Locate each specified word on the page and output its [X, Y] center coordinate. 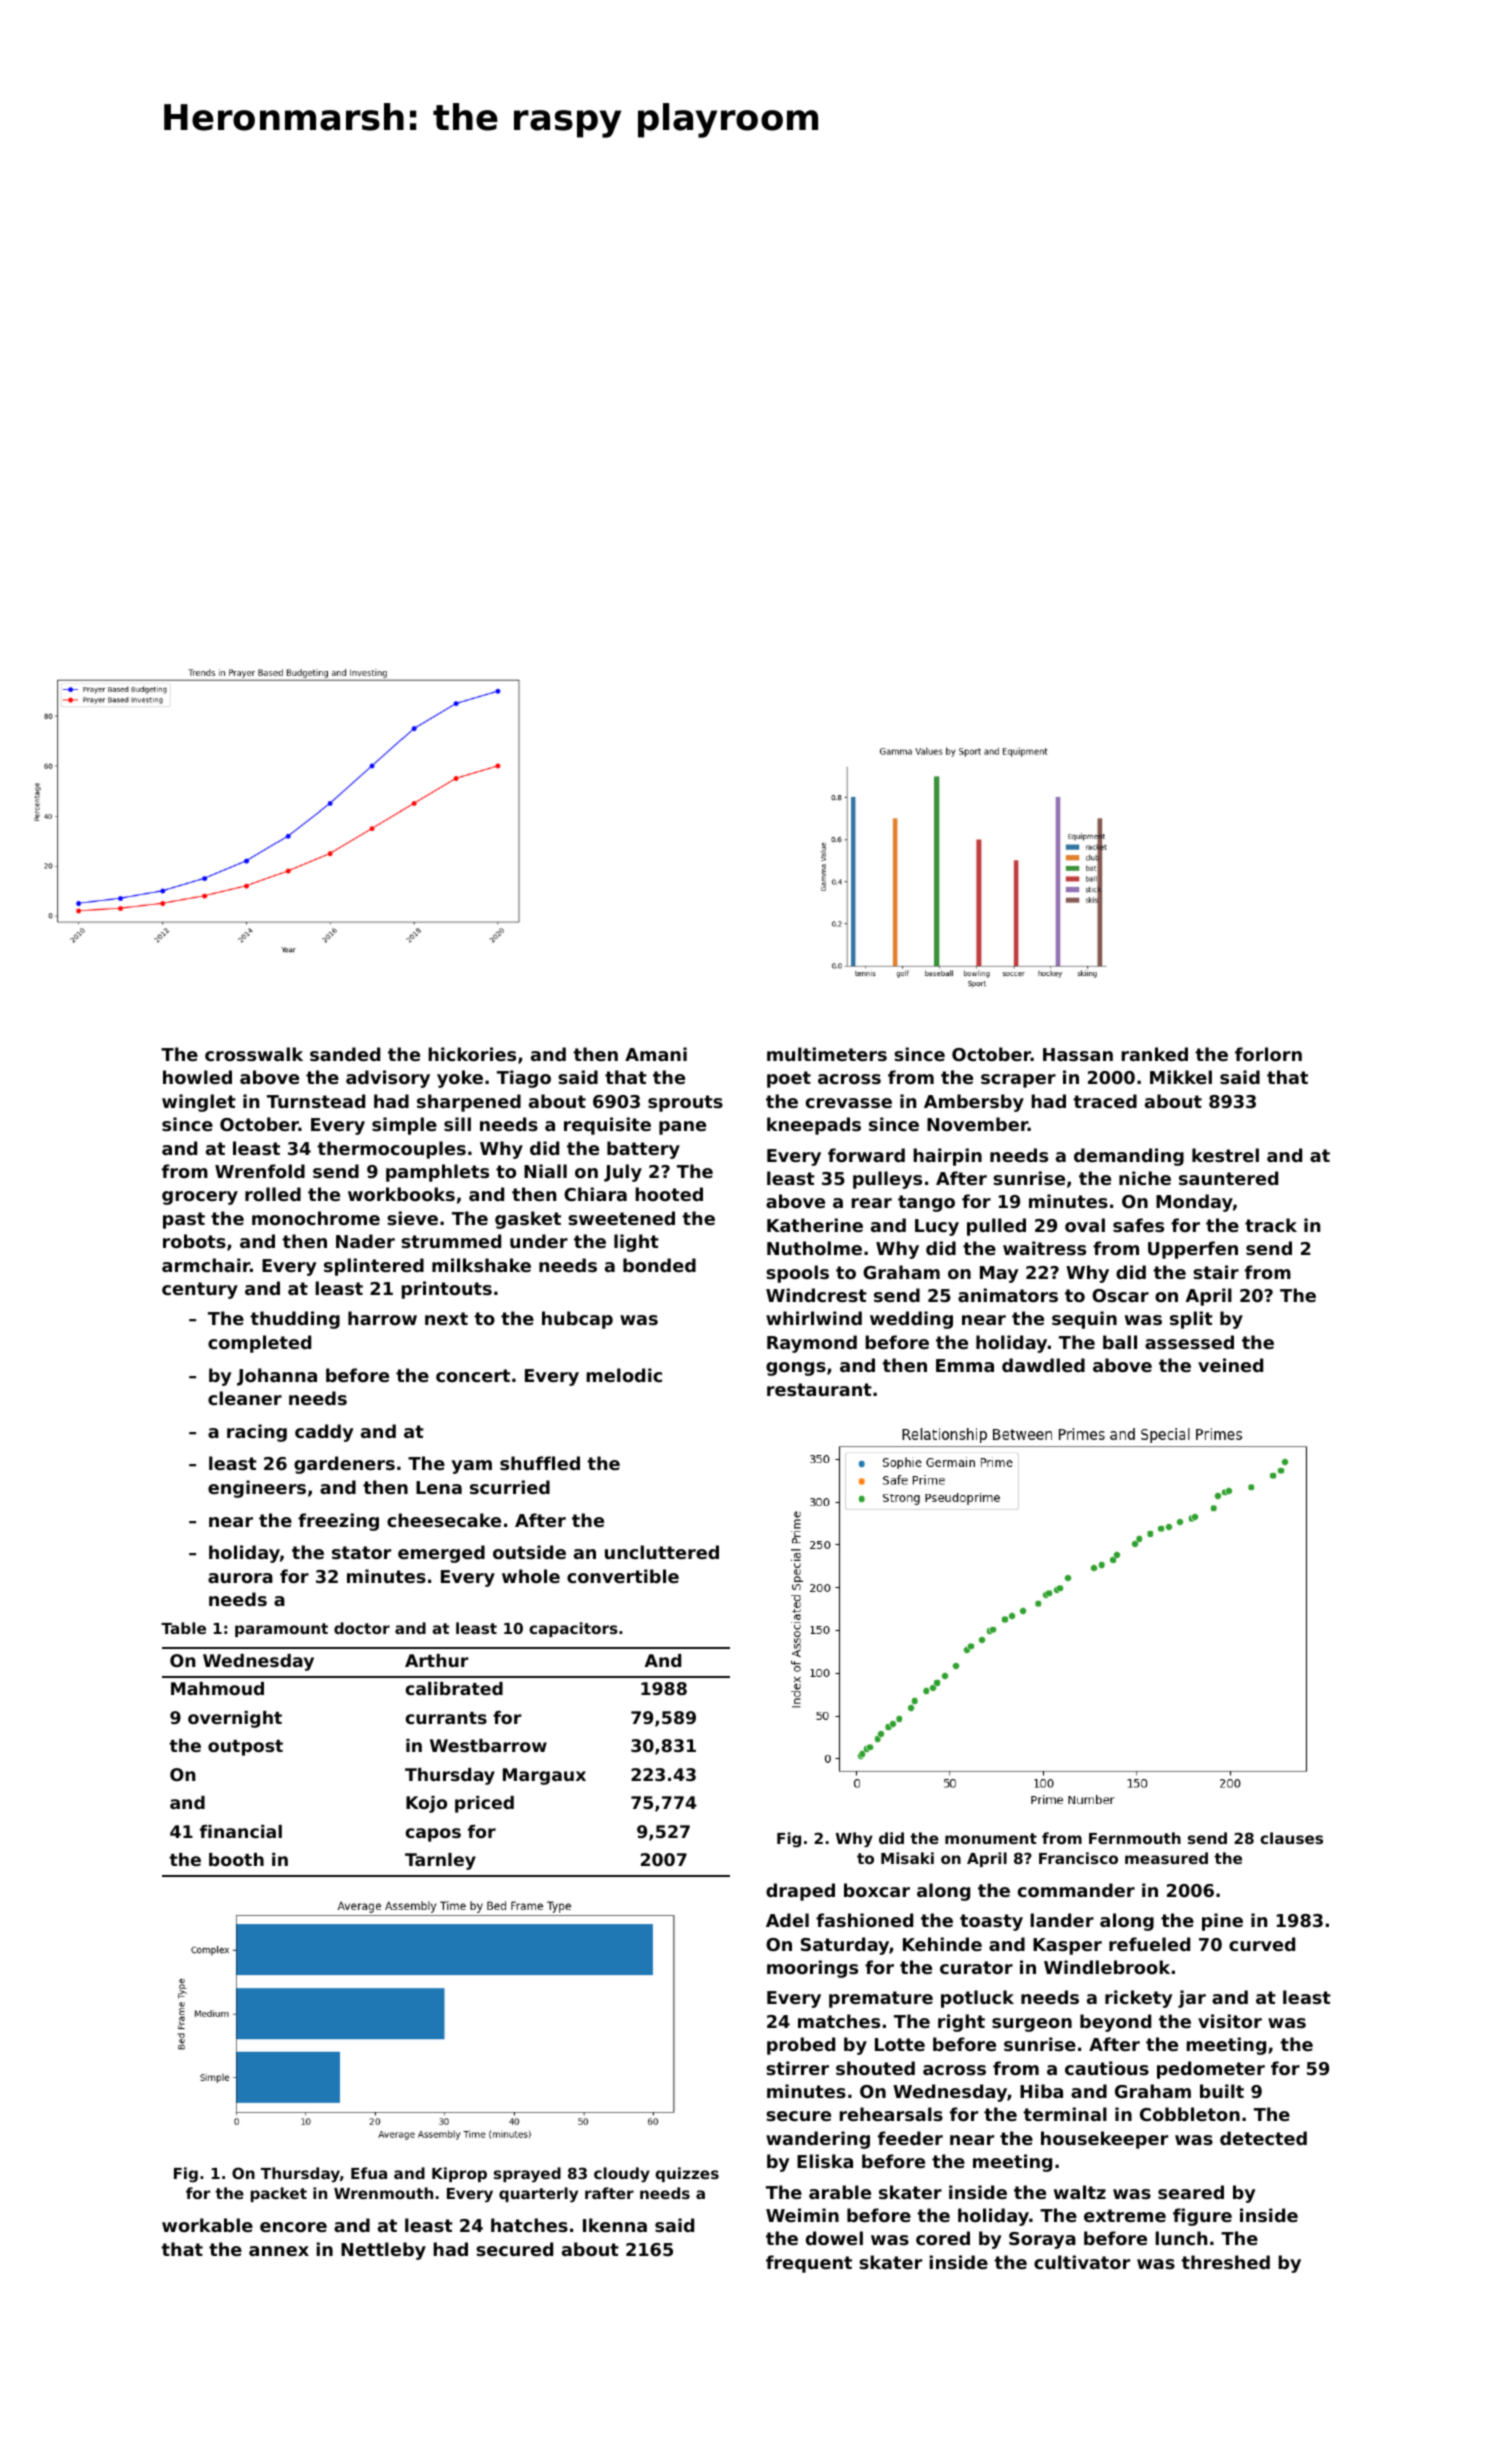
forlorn [1268, 1054]
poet [789, 1079]
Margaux [544, 1776]
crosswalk [254, 1054]
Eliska [825, 2161]
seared [1191, 2192]
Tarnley [440, 1861]
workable [207, 2225]
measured [1166, 1858]
